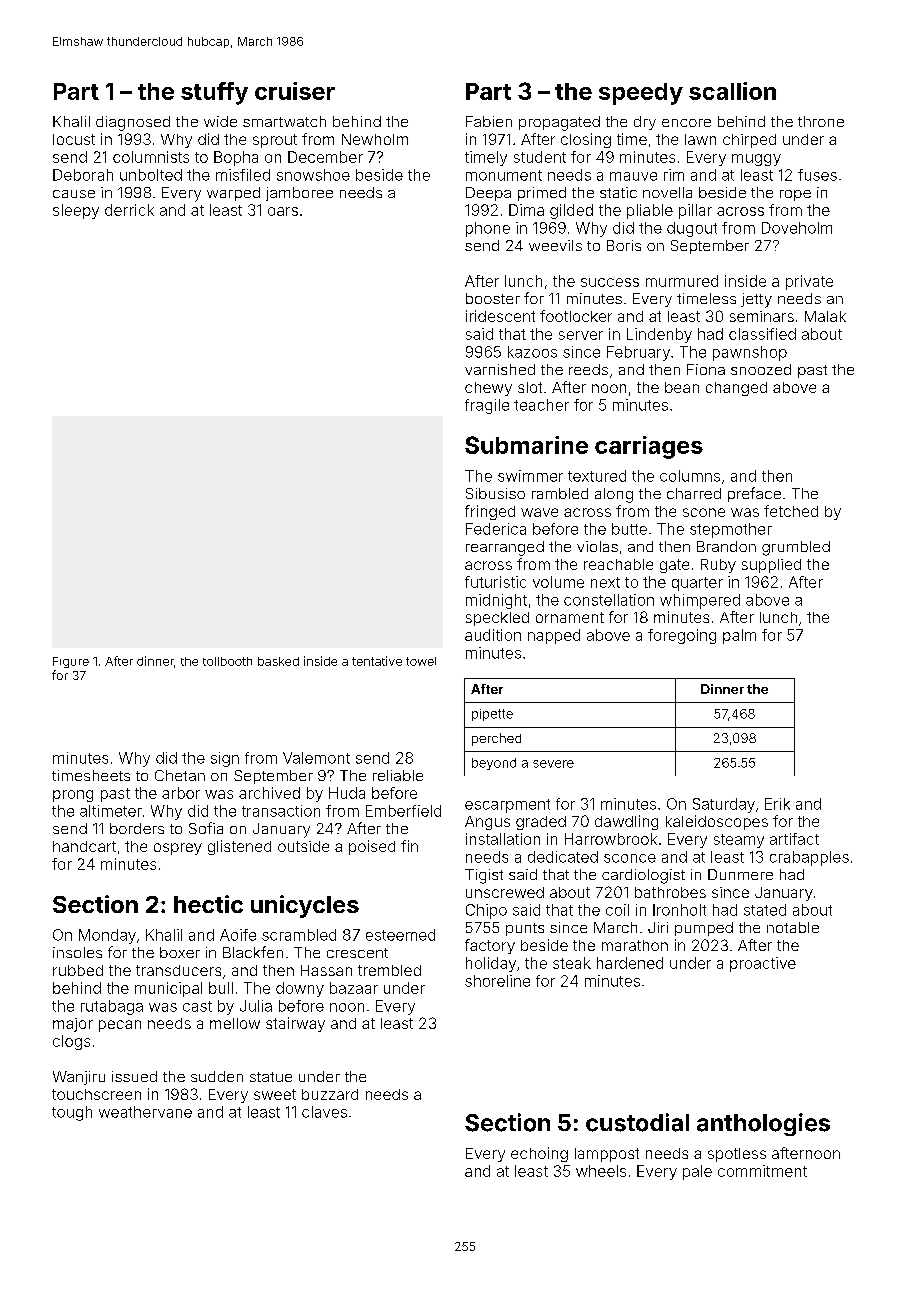 Image resolution: width=908 pixels, height=1316 pixels. I want to click on Figure, so click(71, 662).
